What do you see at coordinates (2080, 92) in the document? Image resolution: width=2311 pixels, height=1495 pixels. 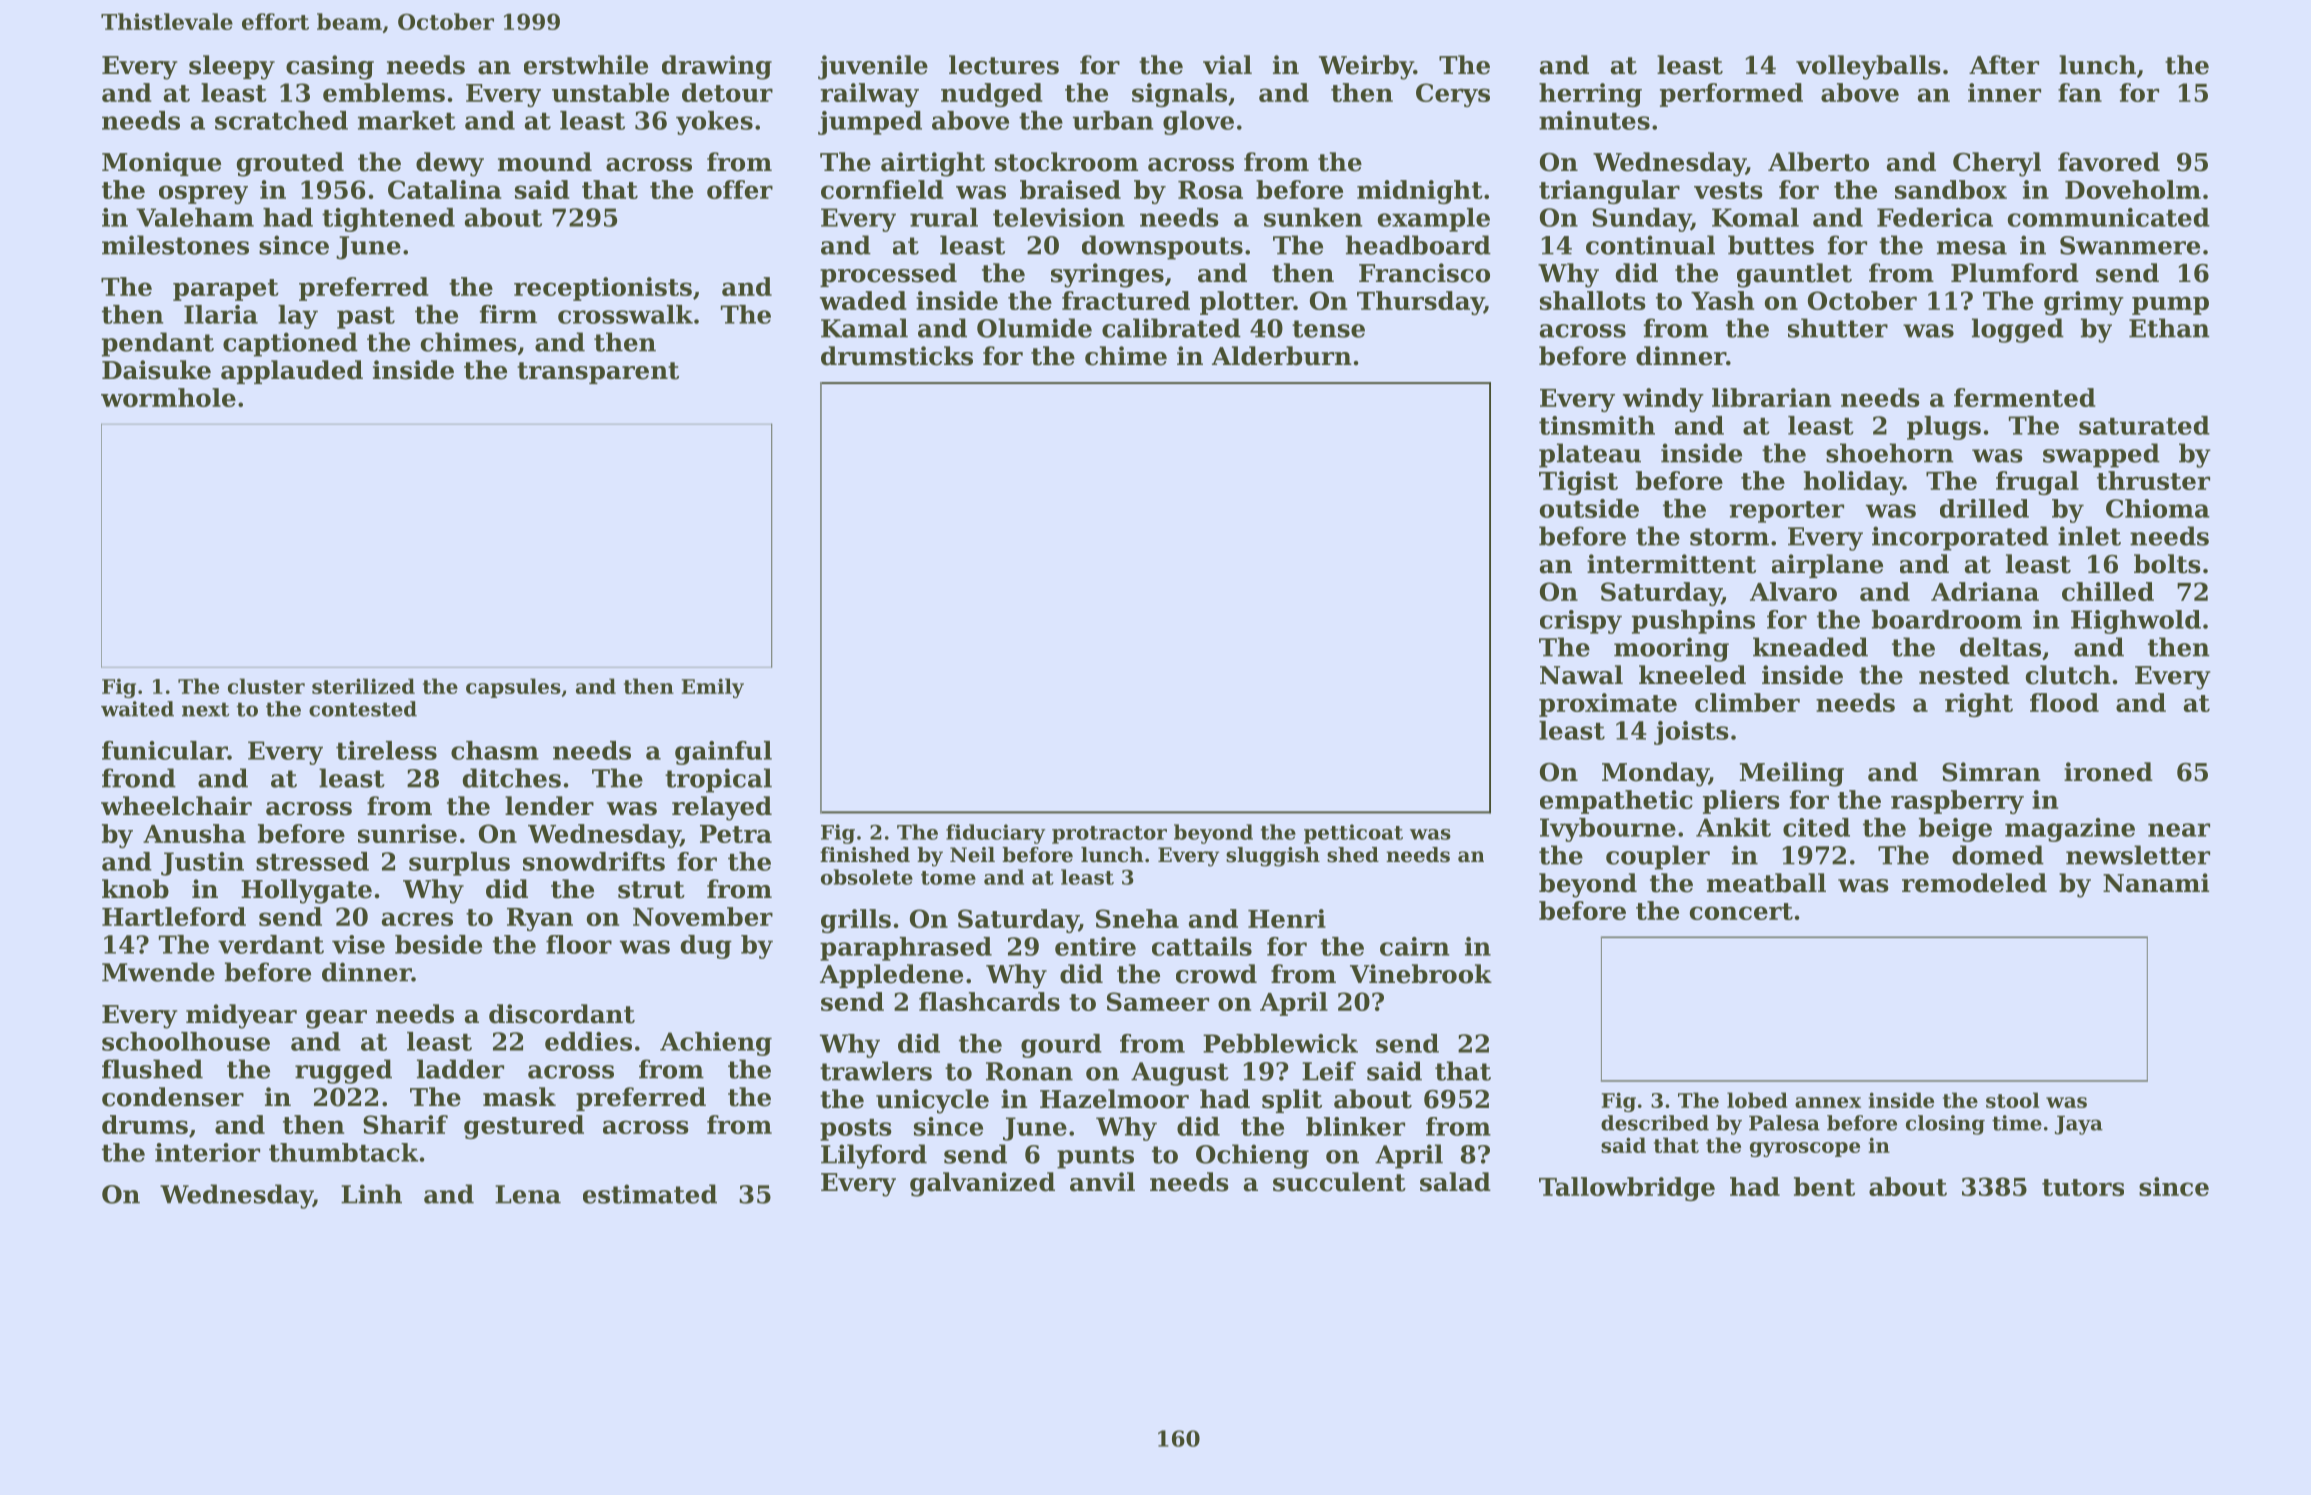 I see `fan` at bounding box center [2080, 92].
